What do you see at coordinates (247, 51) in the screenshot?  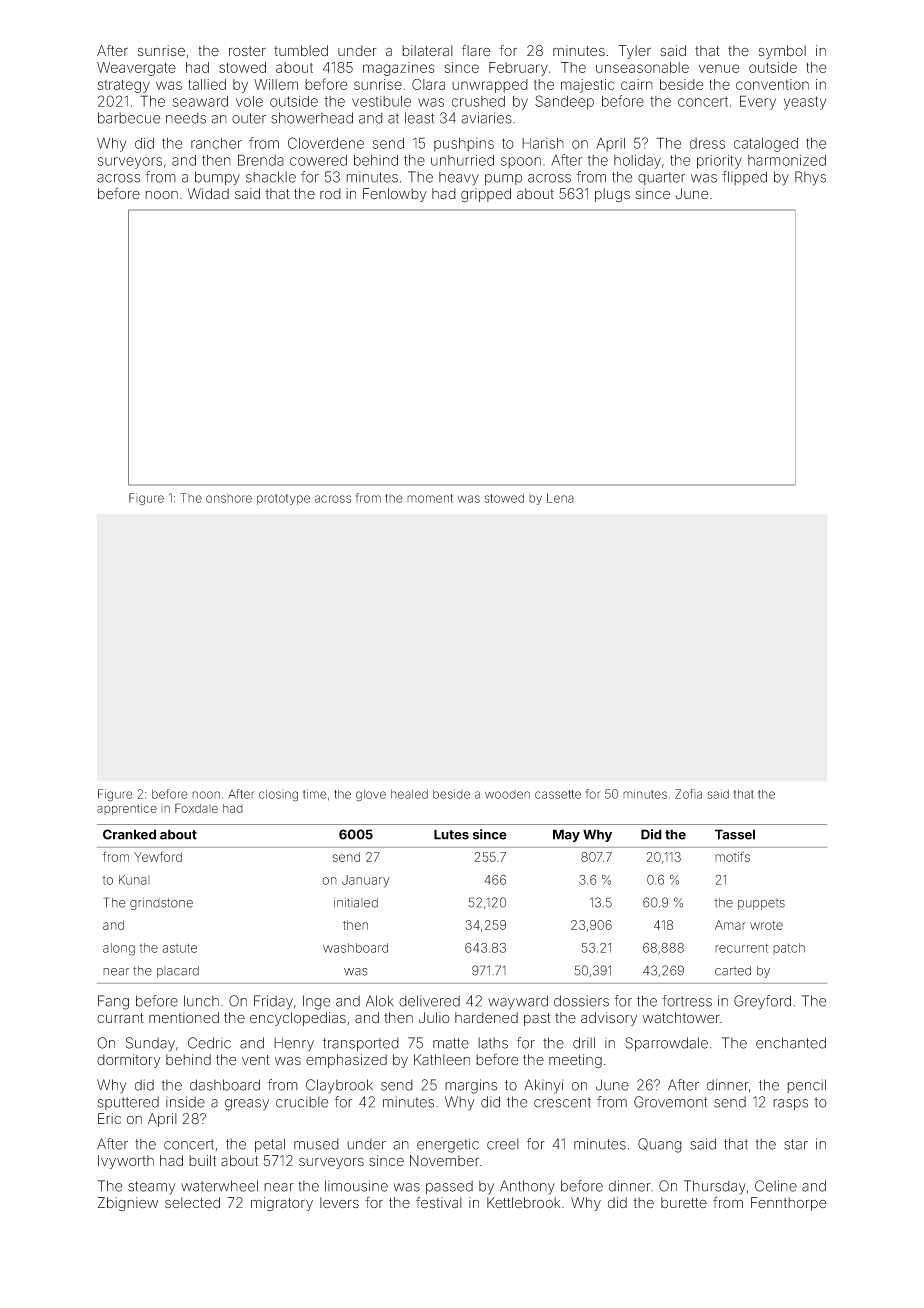 I see `roster` at bounding box center [247, 51].
